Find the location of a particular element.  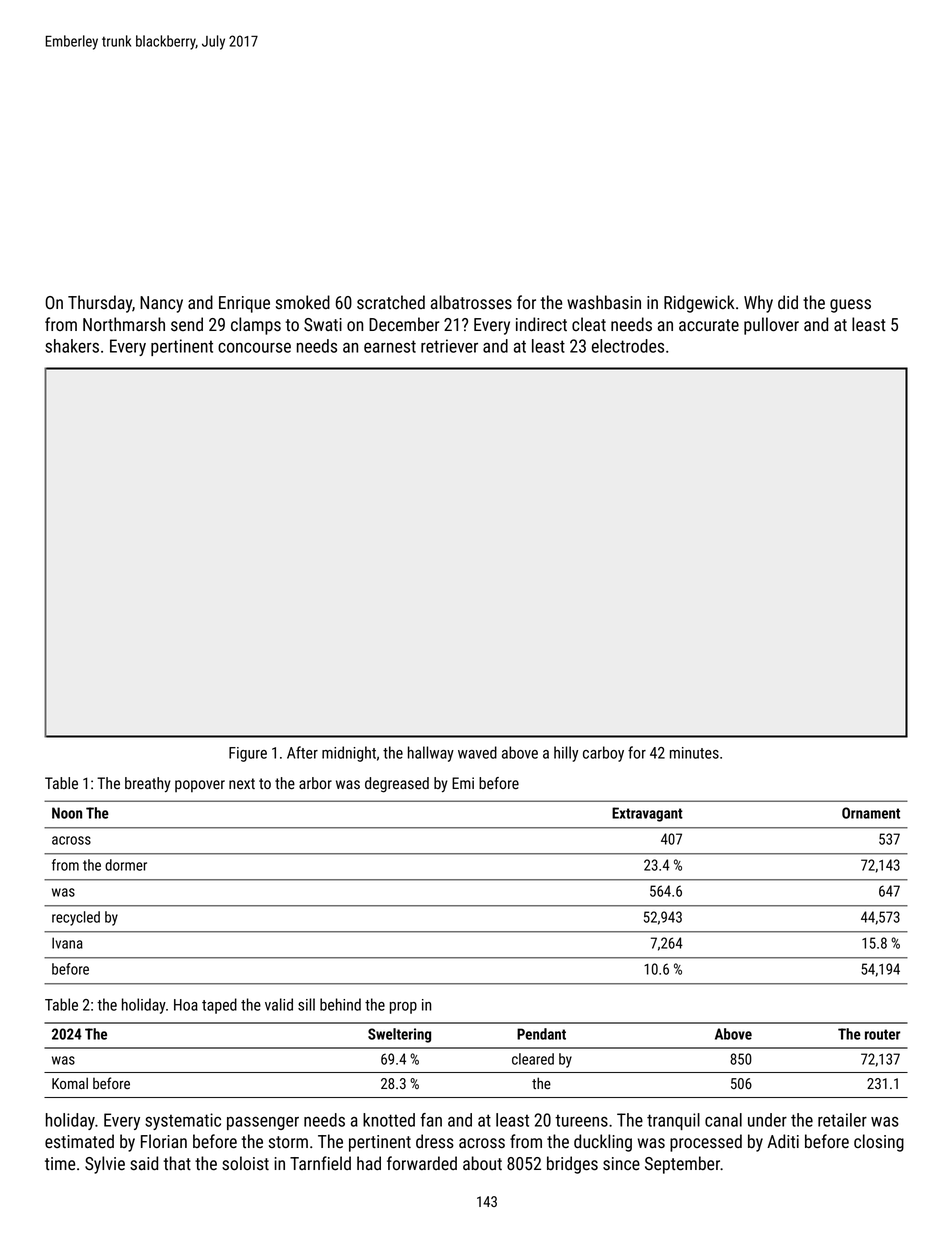

minutes is located at coordinates (694, 753).
